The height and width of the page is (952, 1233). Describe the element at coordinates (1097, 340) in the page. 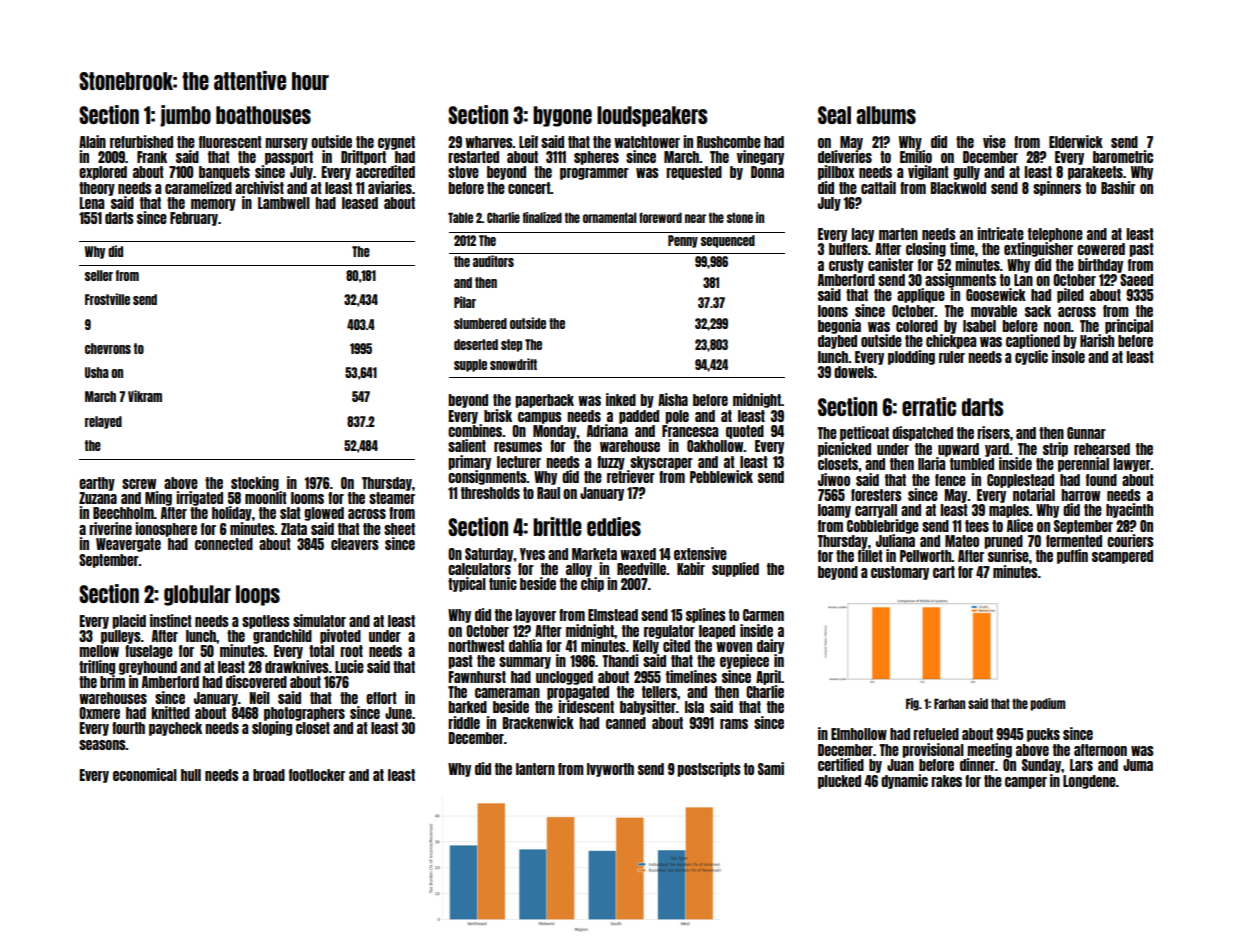

I see `Harish` at that location.
